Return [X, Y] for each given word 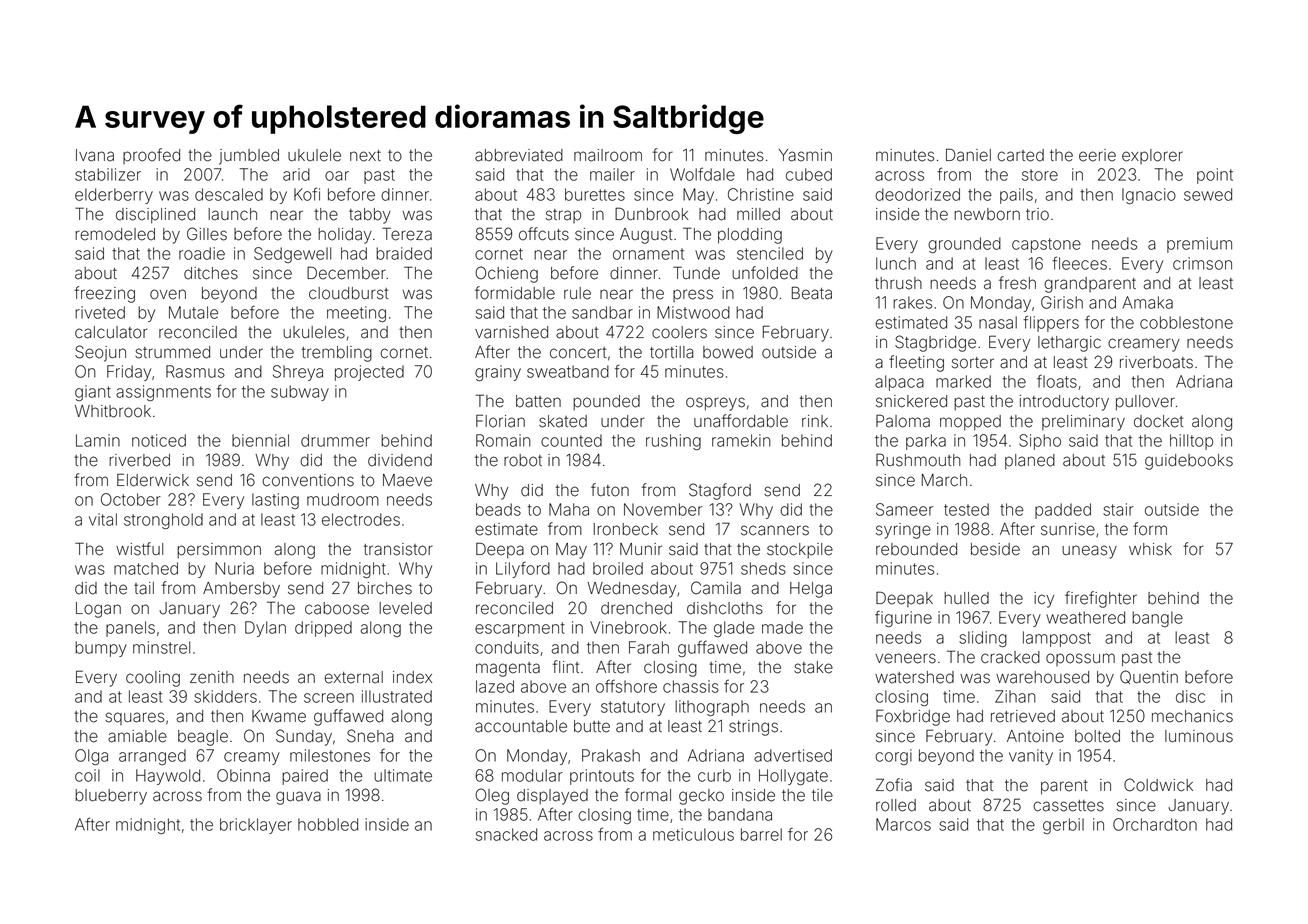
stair [1118, 509]
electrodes [361, 519]
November [663, 509]
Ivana [95, 155]
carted [1020, 155]
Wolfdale [702, 174]
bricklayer [256, 826]
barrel [761, 834]
